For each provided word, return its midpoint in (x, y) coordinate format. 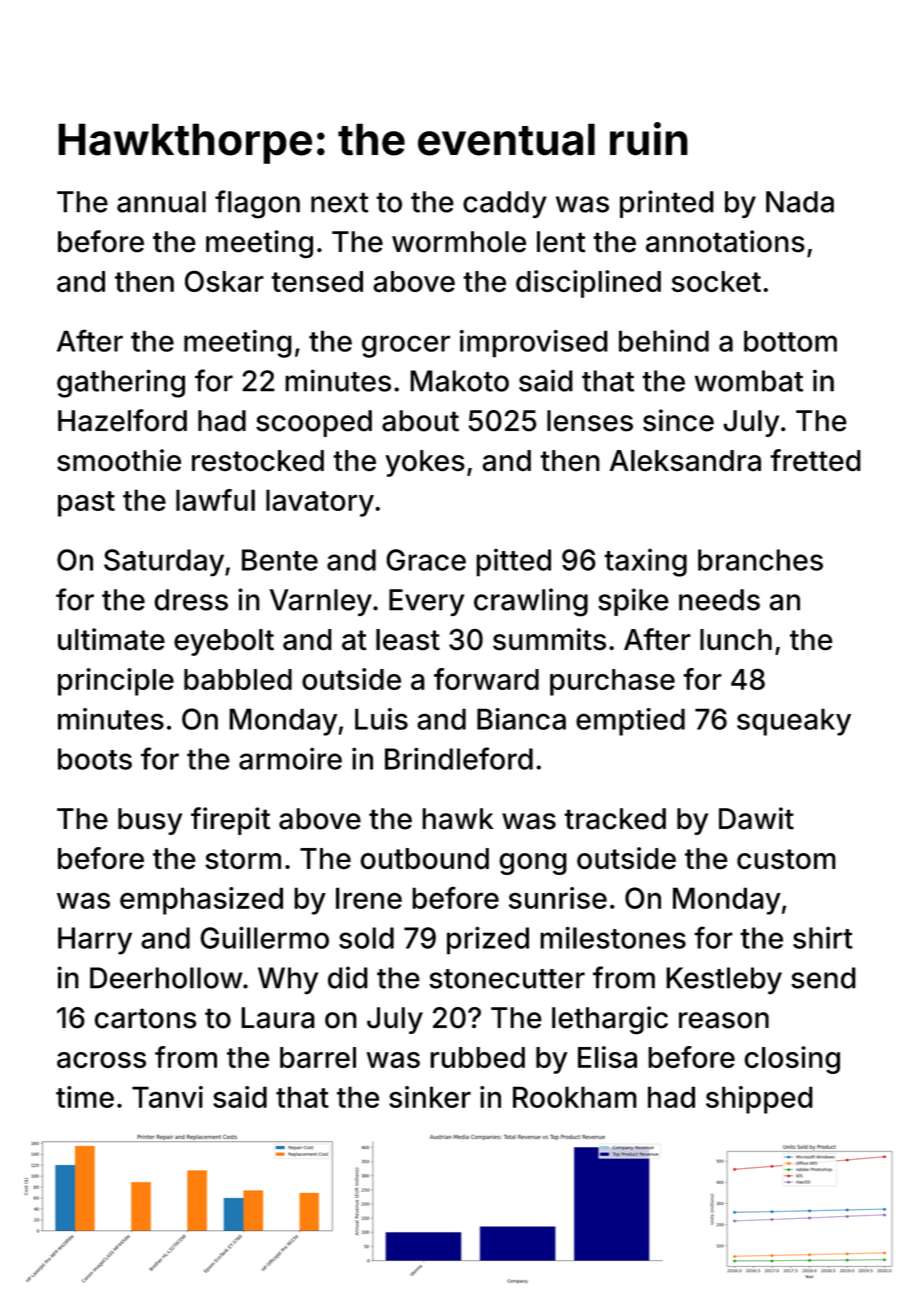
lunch (736, 640)
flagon (257, 204)
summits (549, 639)
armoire (290, 758)
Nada (800, 202)
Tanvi (167, 1097)
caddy (505, 204)
